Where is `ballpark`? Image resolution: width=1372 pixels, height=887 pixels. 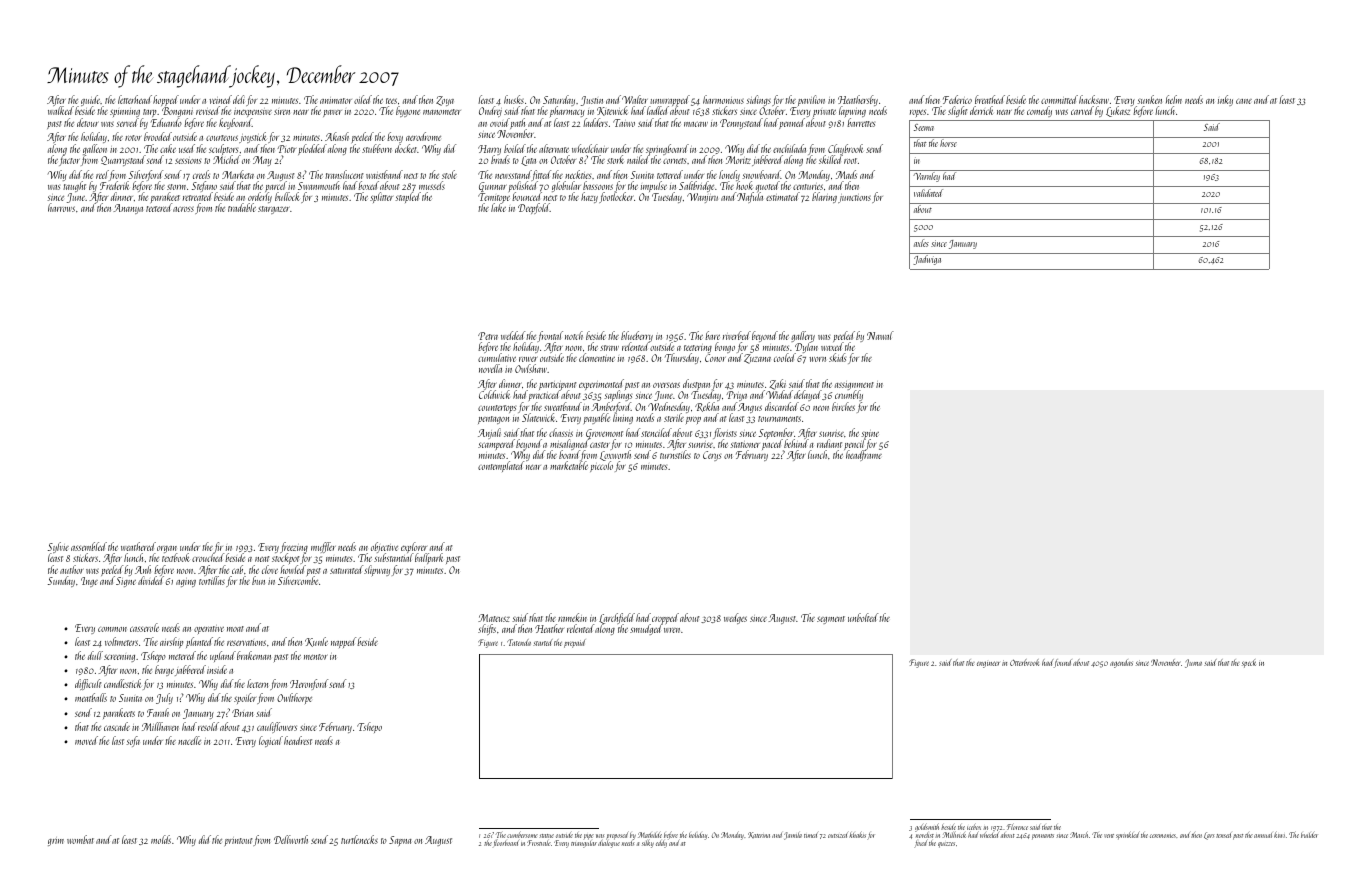
ballpark is located at coordinates (429, 558).
